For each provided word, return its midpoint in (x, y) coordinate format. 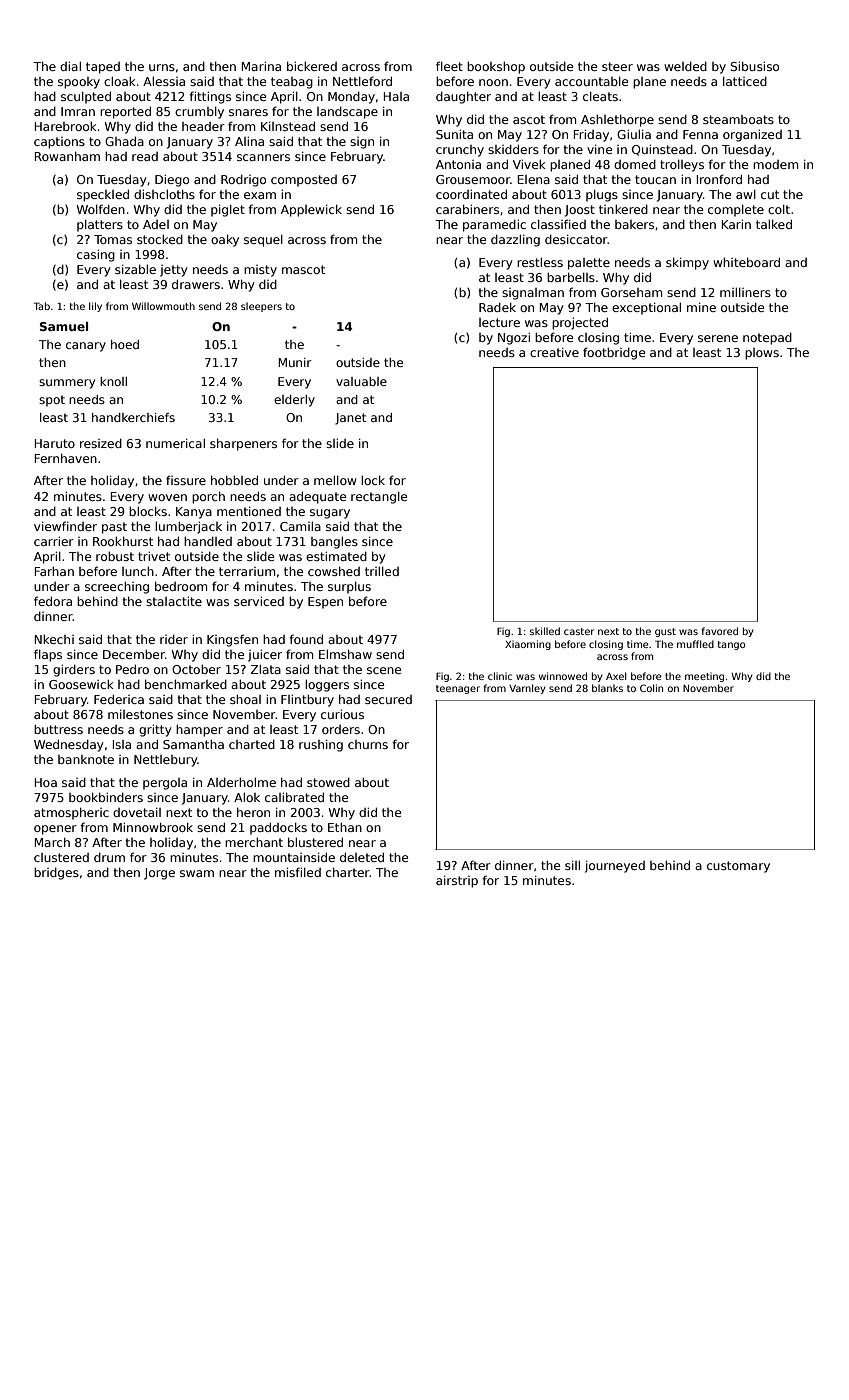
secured (388, 699)
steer (617, 66)
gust (665, 632)
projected (580, 323)
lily (95, 307)
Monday (351, 98)
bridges (56, 873)
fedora (53, 601)
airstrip (457, 882)
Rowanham (67, 156)
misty (260, 271)
